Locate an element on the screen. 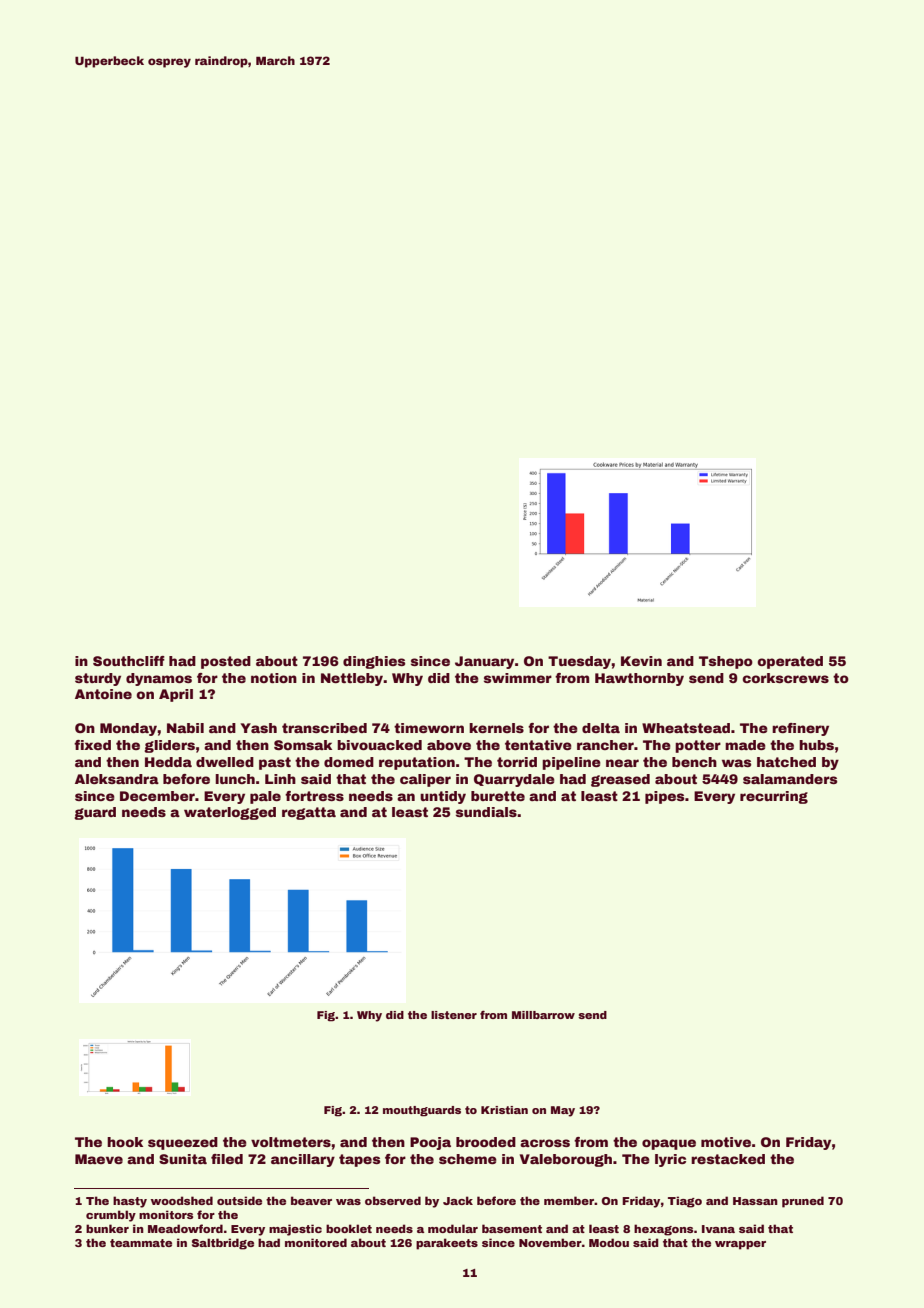  Millbarrow is located at coordinates (543, 1015).
